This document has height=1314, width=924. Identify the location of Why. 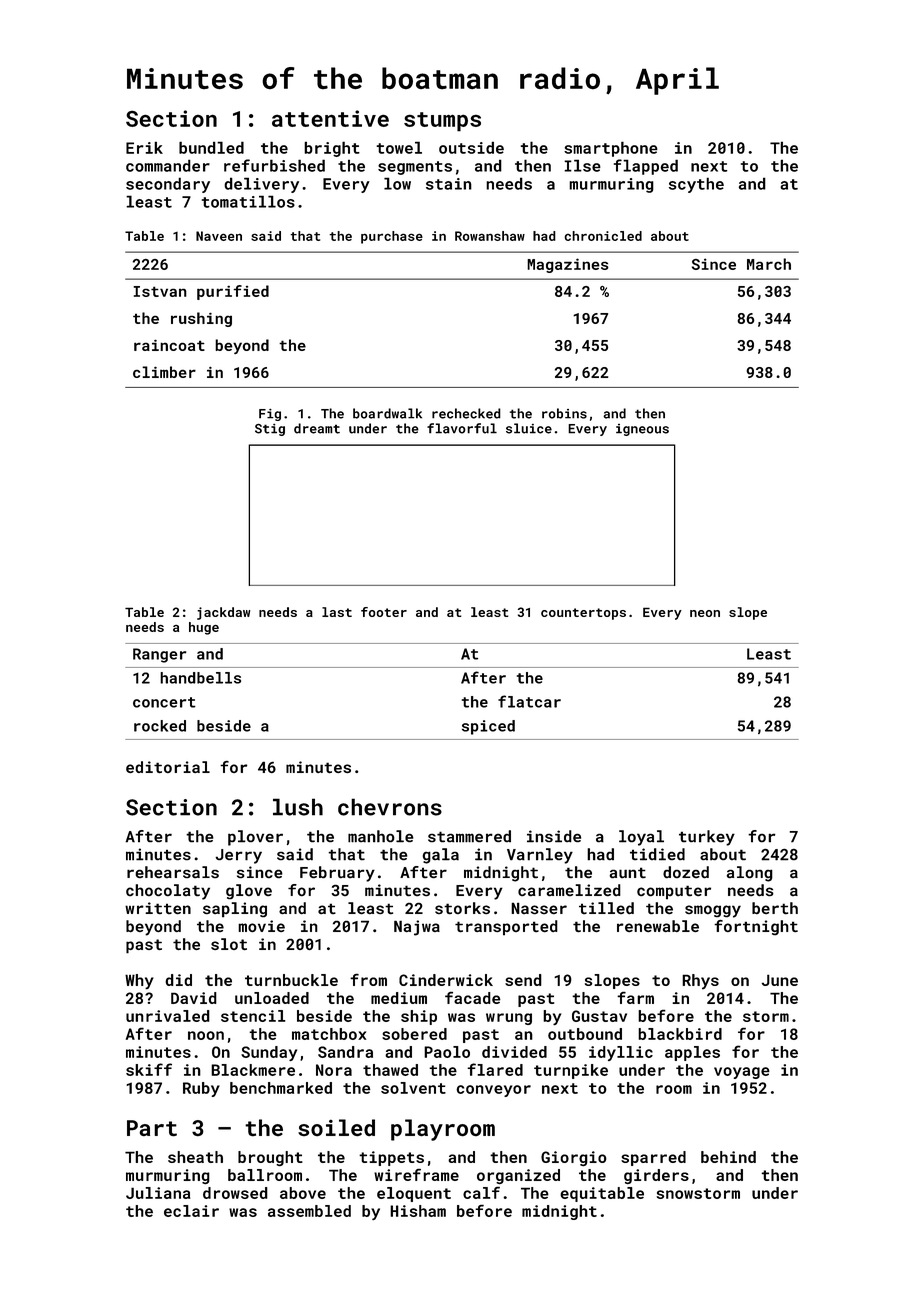
(139, 981).
